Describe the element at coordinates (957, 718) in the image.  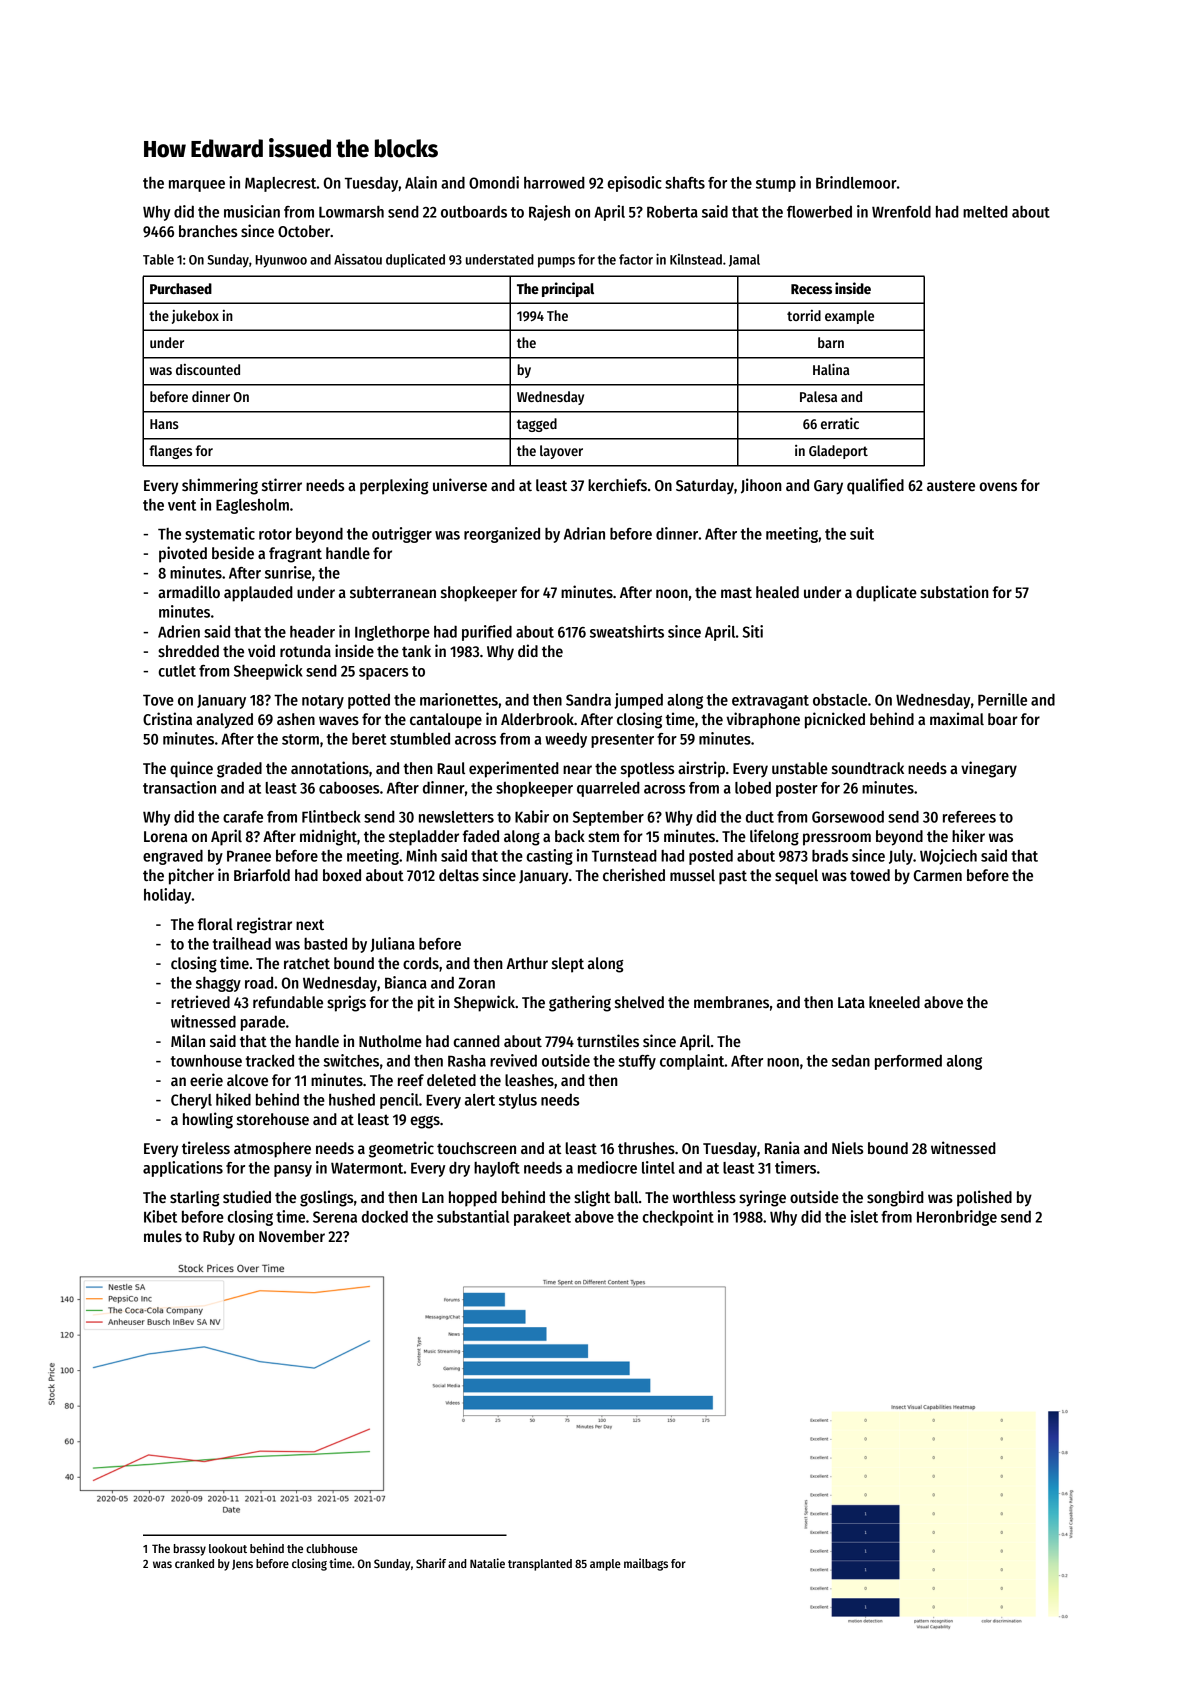
I see `maximal` at that location.
